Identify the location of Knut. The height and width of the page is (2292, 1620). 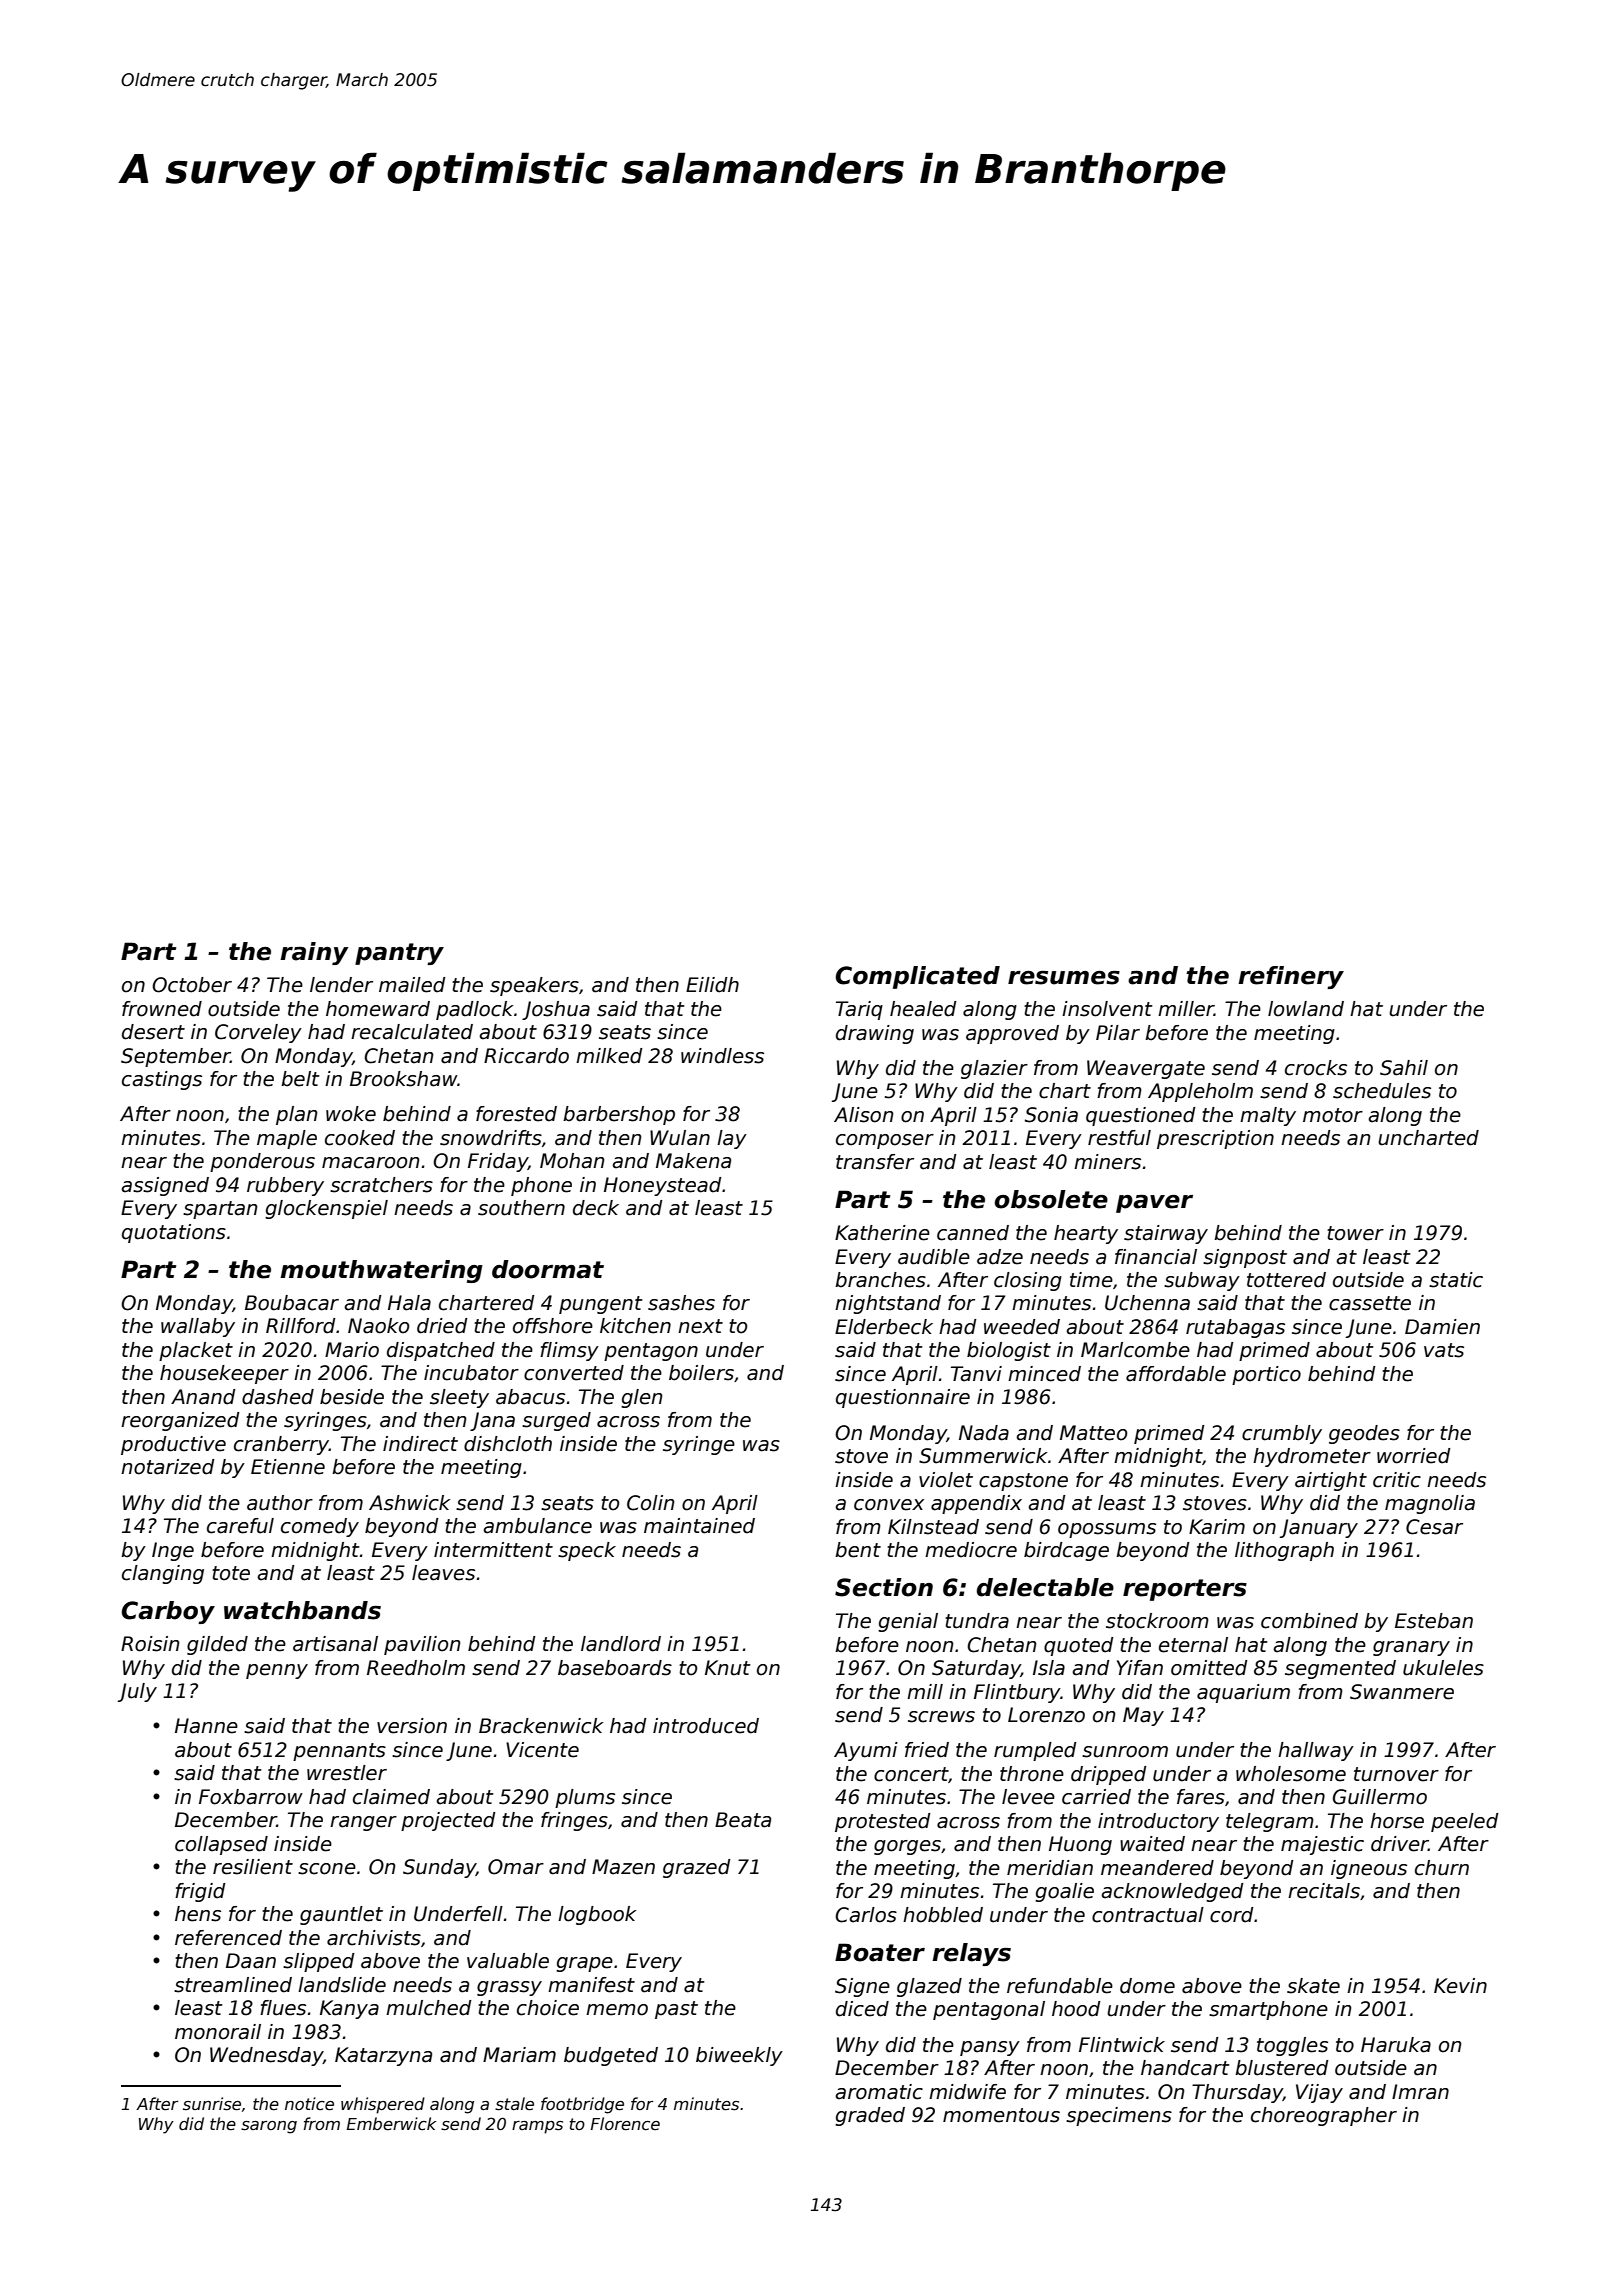
(728, 1668).
